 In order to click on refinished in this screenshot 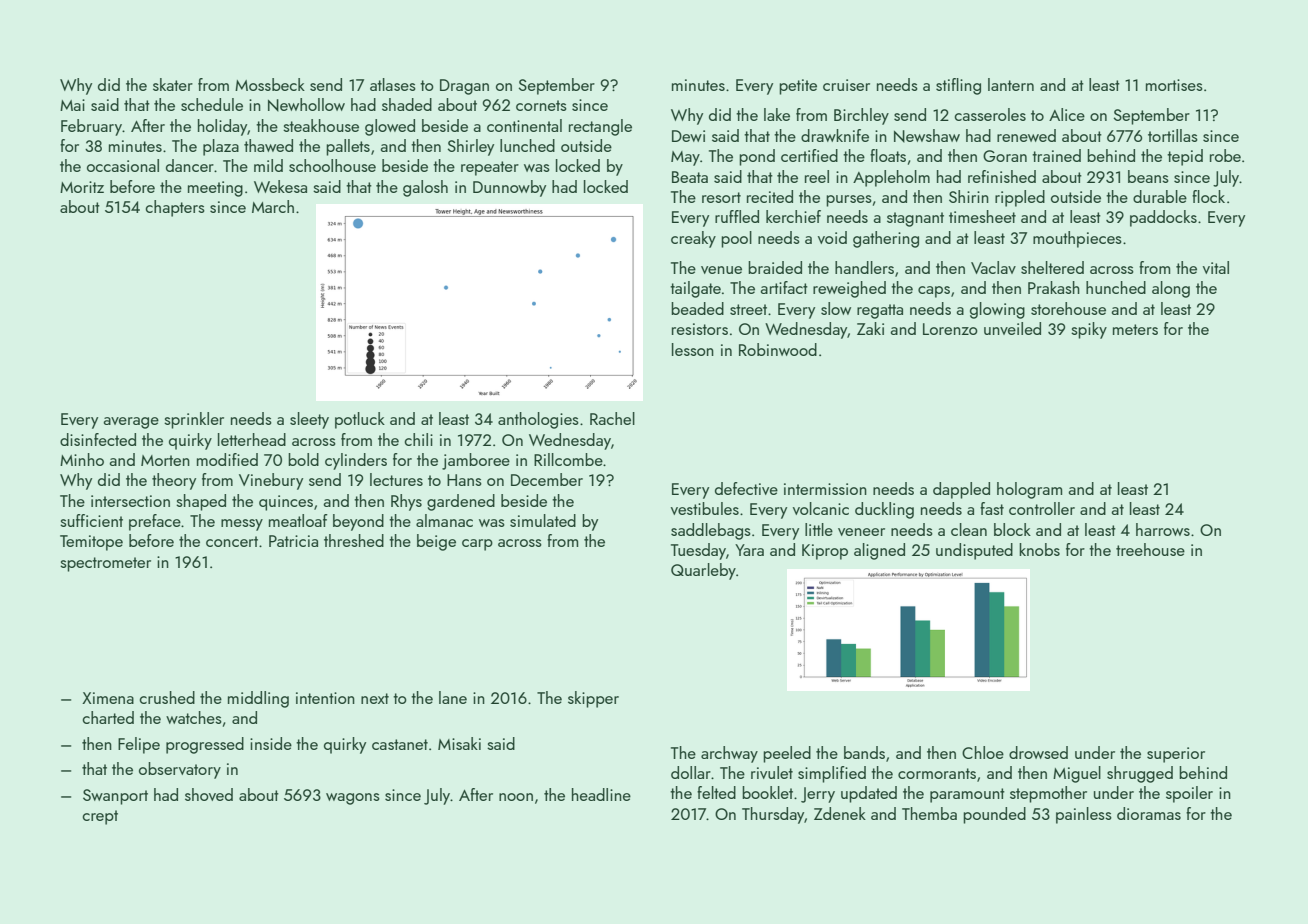, I will do `click(1002, 176)`.
